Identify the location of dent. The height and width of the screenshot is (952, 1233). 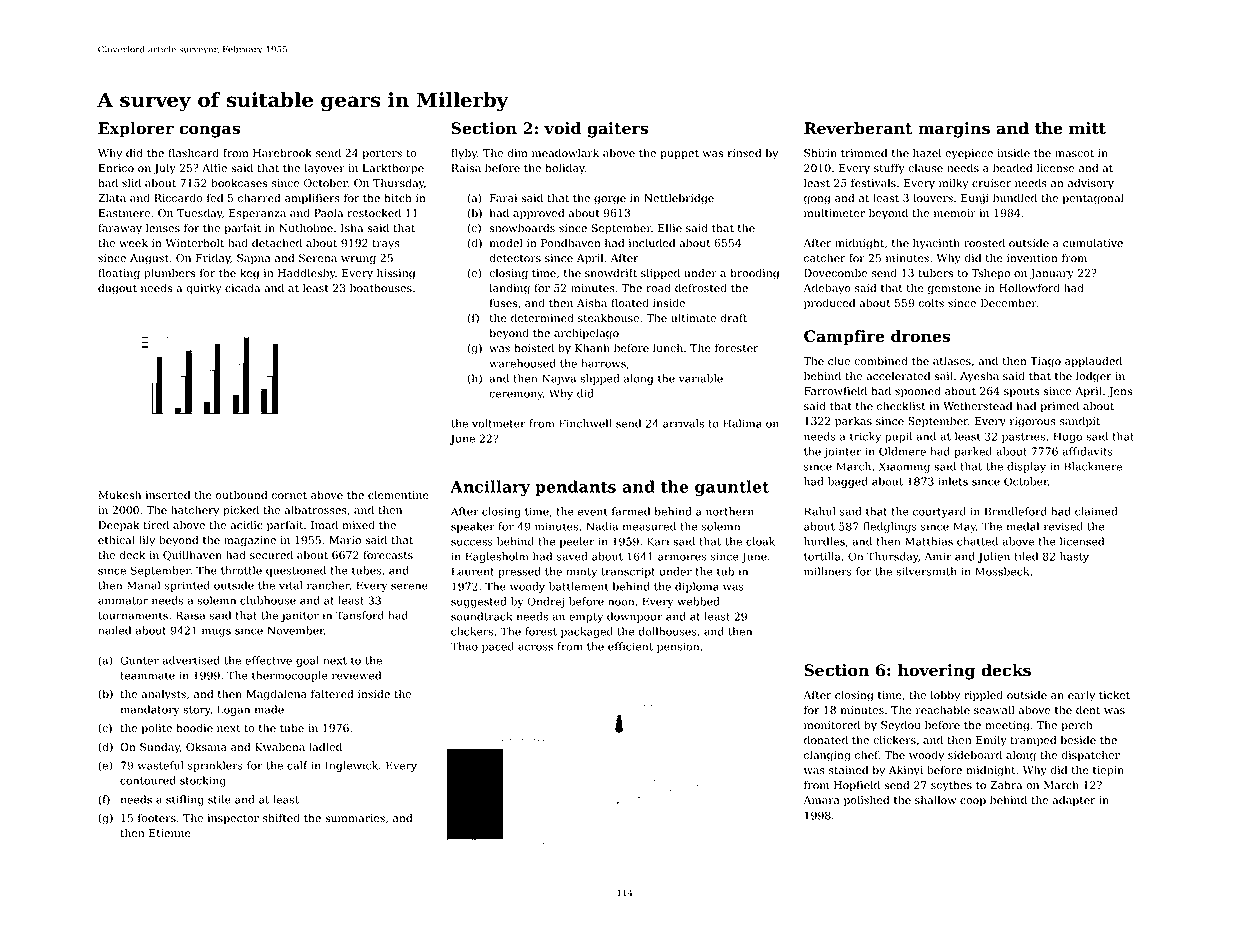
(1088, 709).
